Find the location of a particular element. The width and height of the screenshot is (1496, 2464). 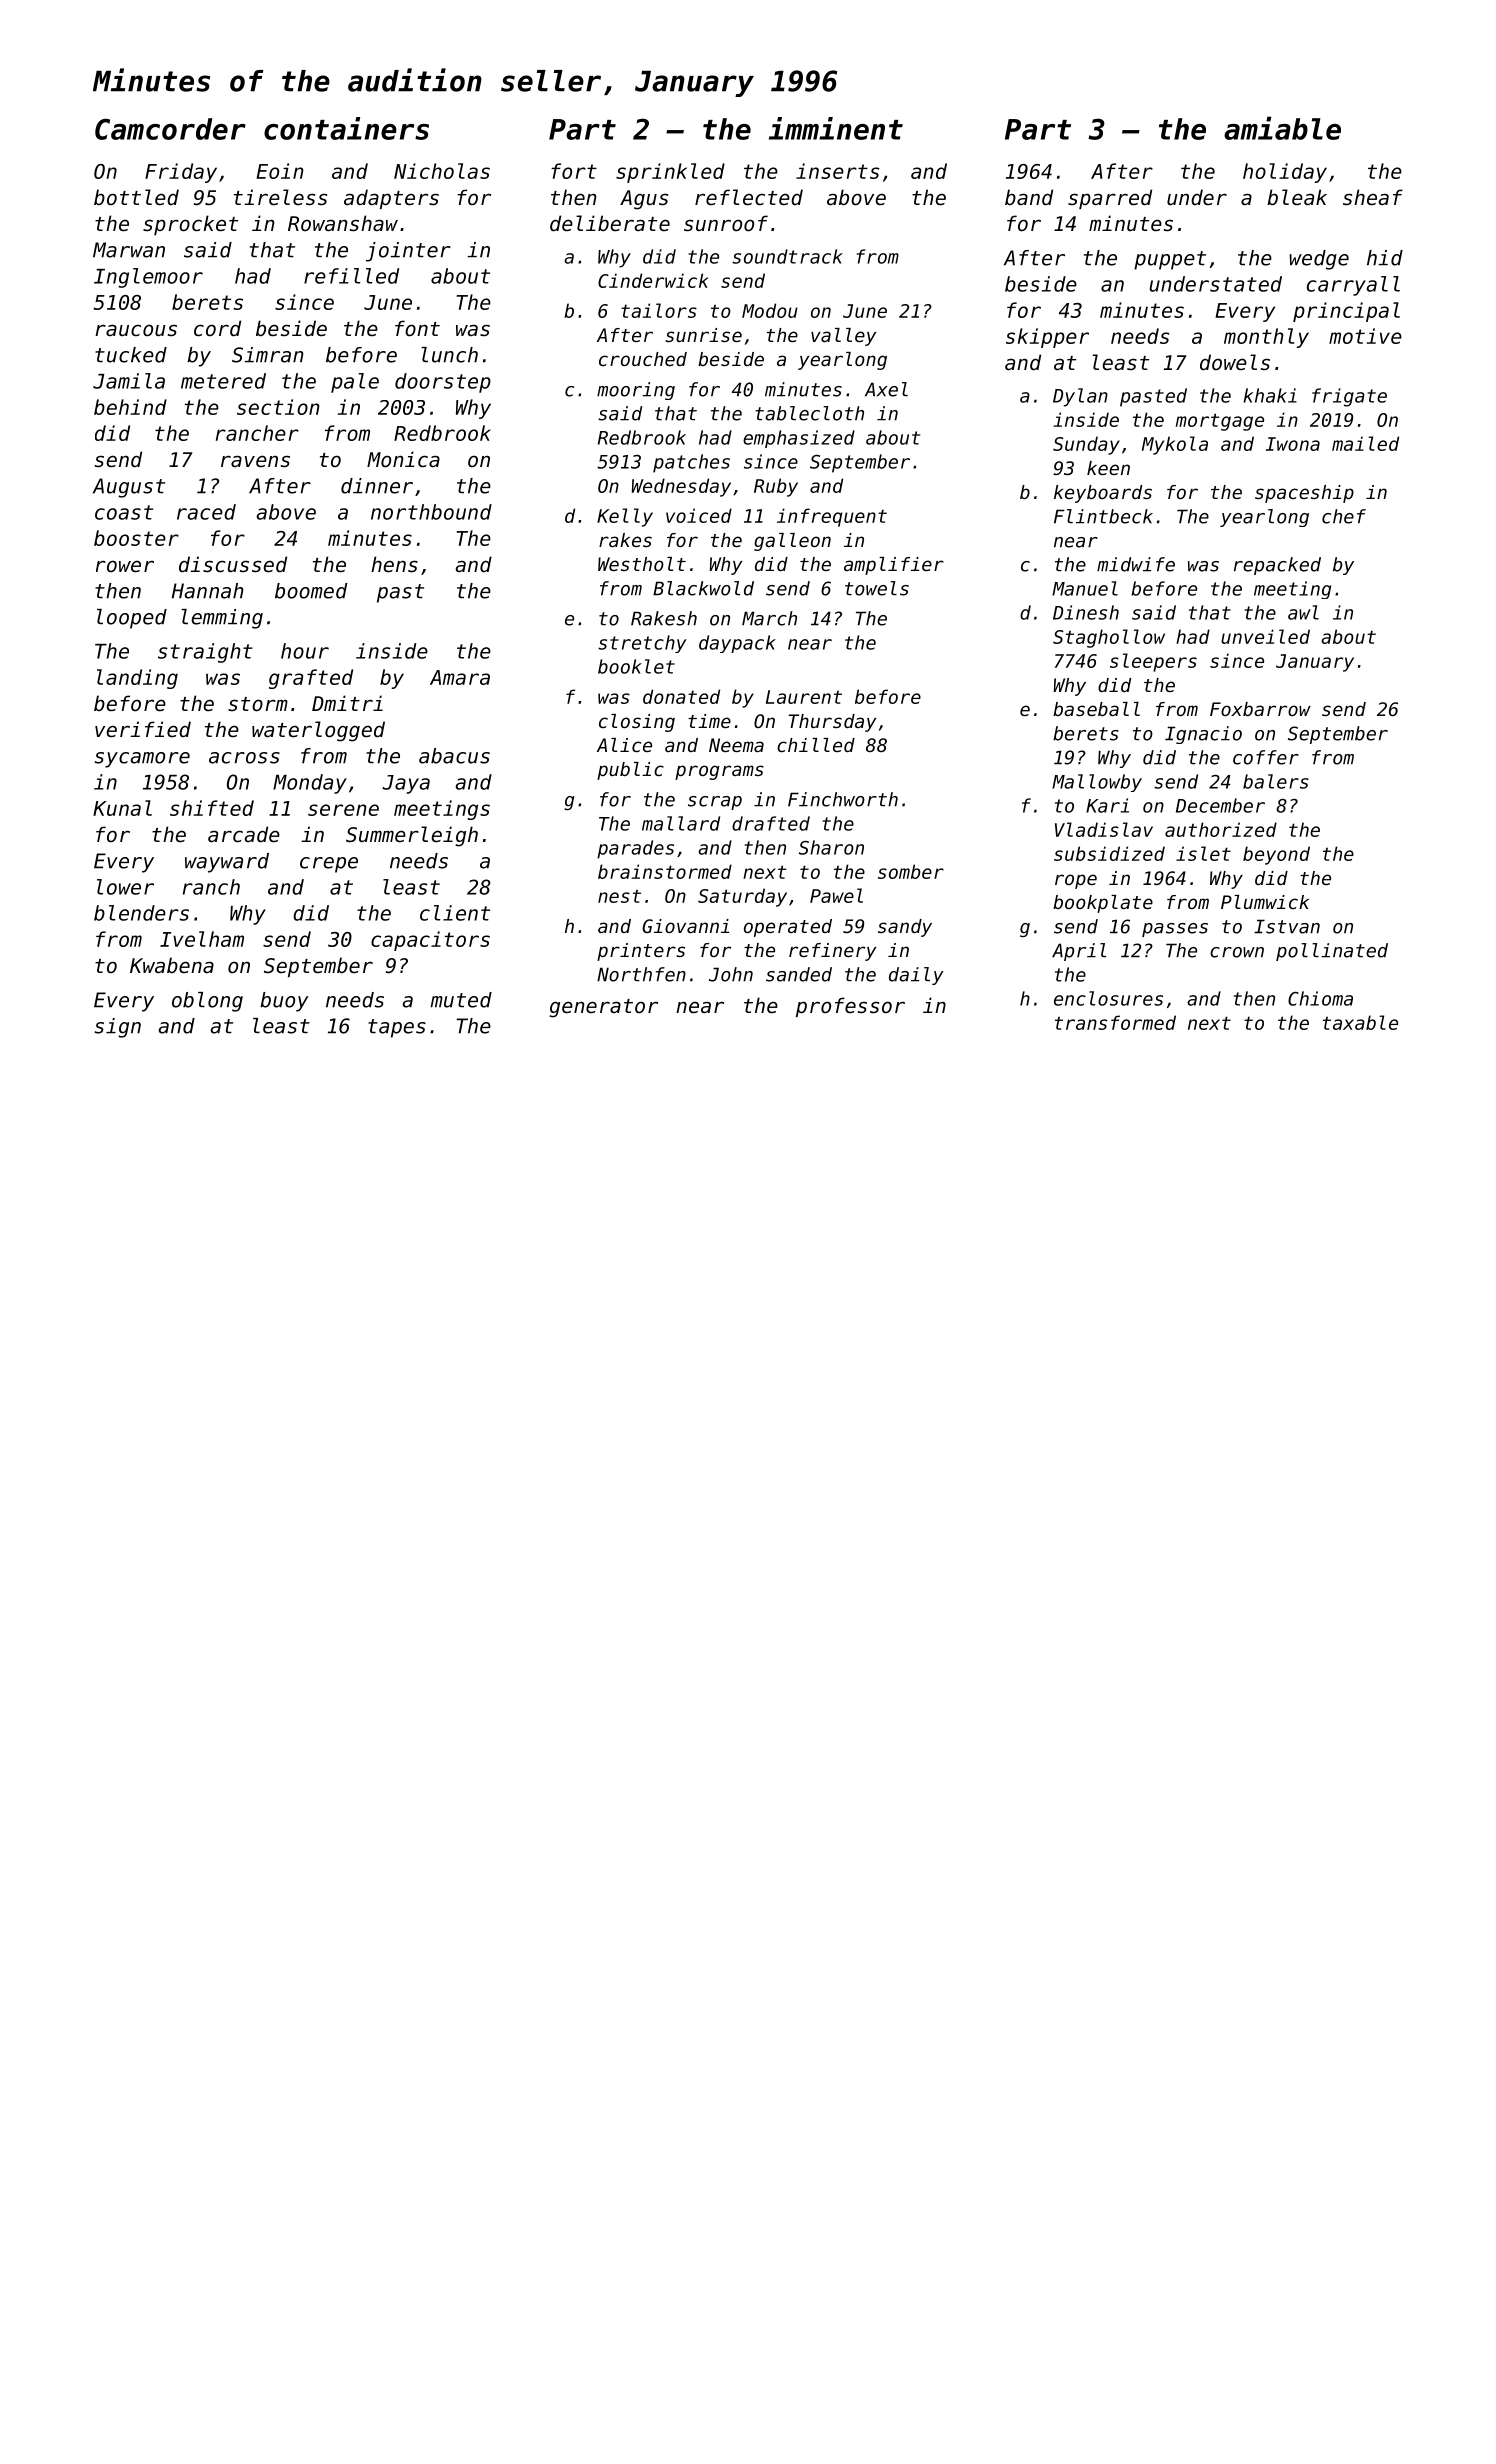

imminent is located at coordinates (836, 128).
